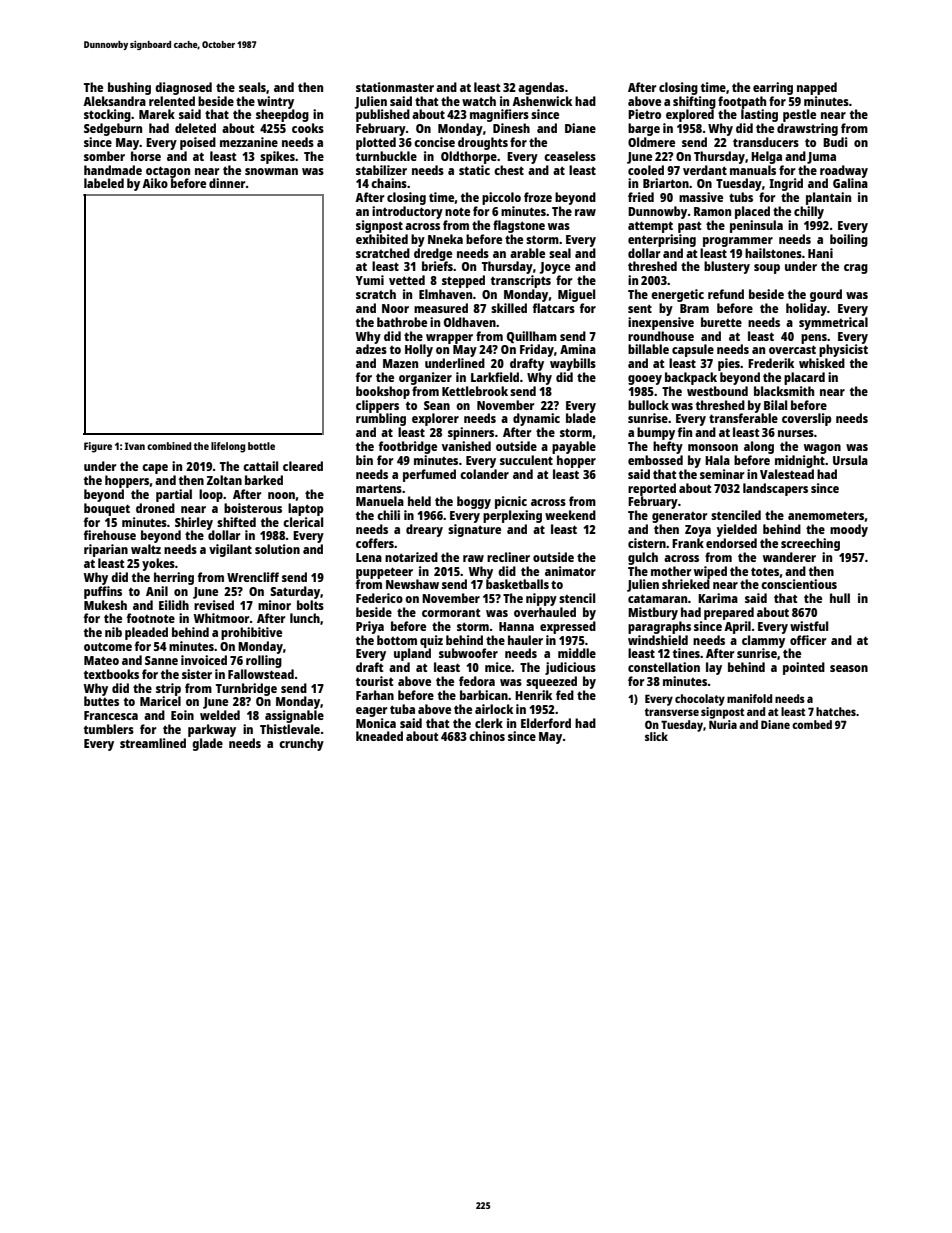 The height and width of the screenshot is (1233, 952). I want to click on Larkfield, so click(495, 377).
